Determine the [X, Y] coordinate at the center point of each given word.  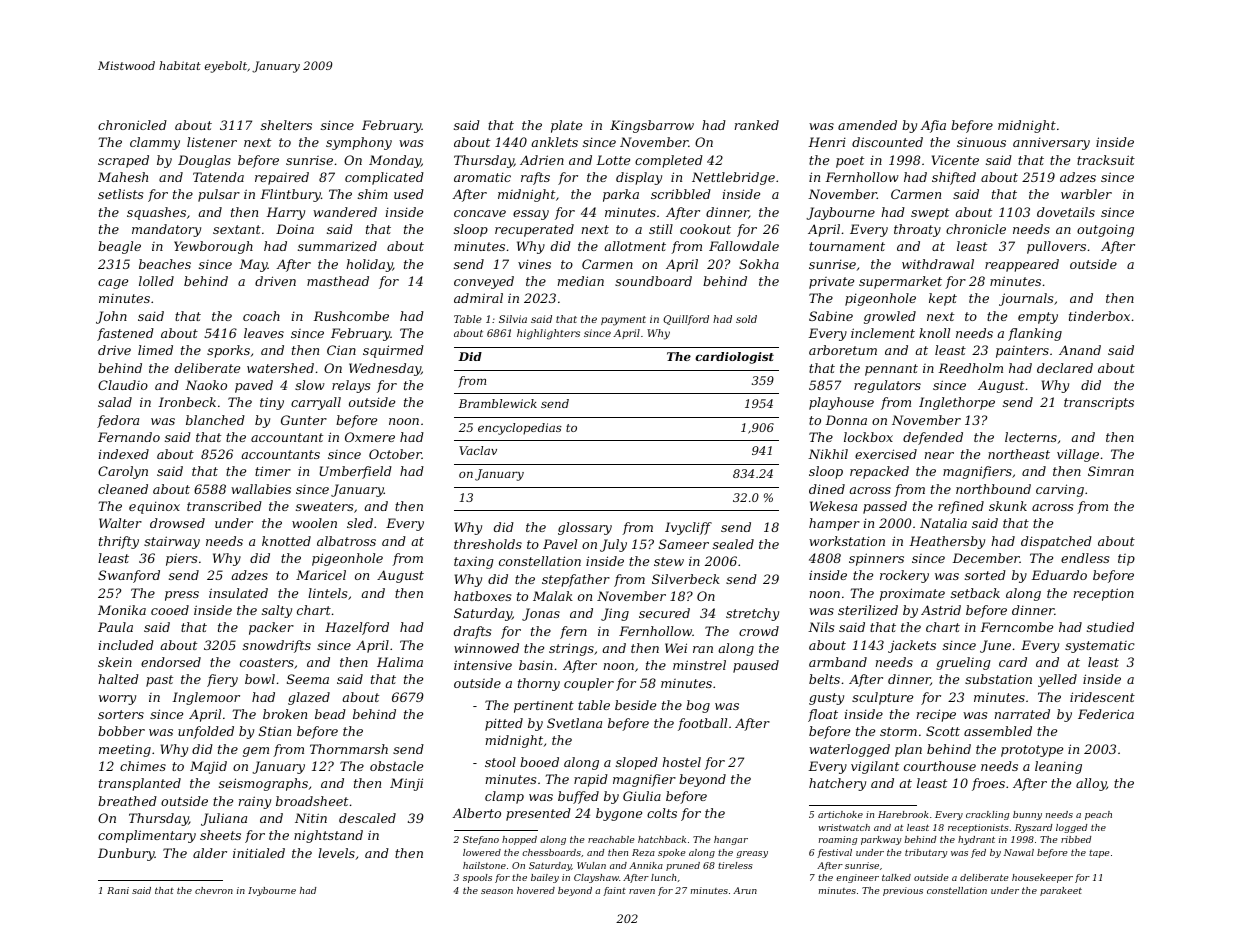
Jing [615, 614]
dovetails [1066, 212]
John [111, 317]
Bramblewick [498, 403]
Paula [115, 627]
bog [698, 706]
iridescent [1102, 697]
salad [115, 402]
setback [975, 593]
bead [330, 714]
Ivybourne [272, 891]
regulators [887, 386]
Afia [933, 126]
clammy [155, 143]
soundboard [653, 281]
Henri [827, 142]
